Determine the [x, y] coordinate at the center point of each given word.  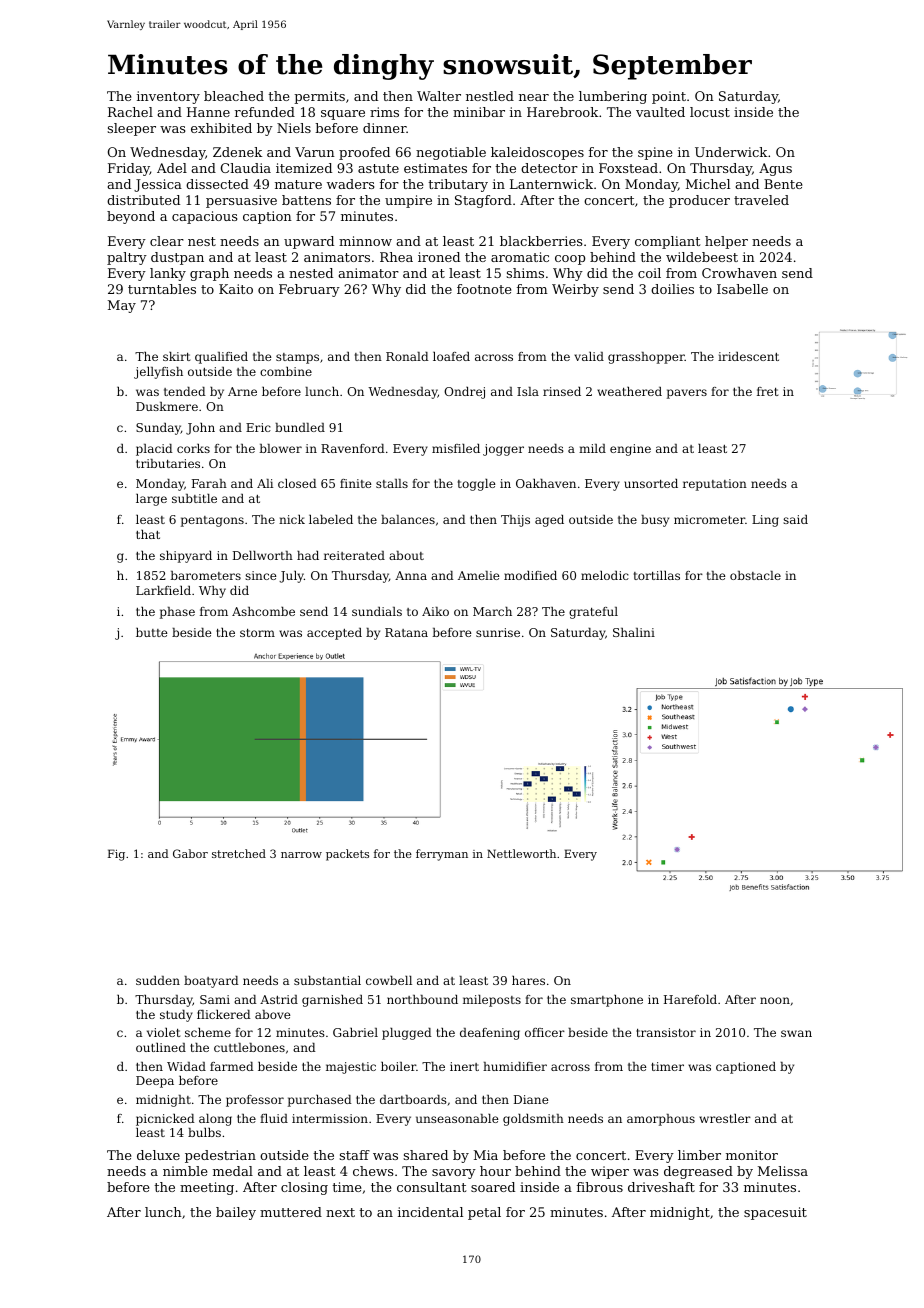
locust [710, 112]
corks [193, 448]
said [795, 519]
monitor [752, 1155]
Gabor [190, 853]
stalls [392, 483]
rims [384, 112]
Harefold [690, 999]
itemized [304, 168]
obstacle [755, 575]
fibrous [600, 1187]
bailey [236, 1213]
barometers [205, 575]
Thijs [515, 521]
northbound [422, 999]
